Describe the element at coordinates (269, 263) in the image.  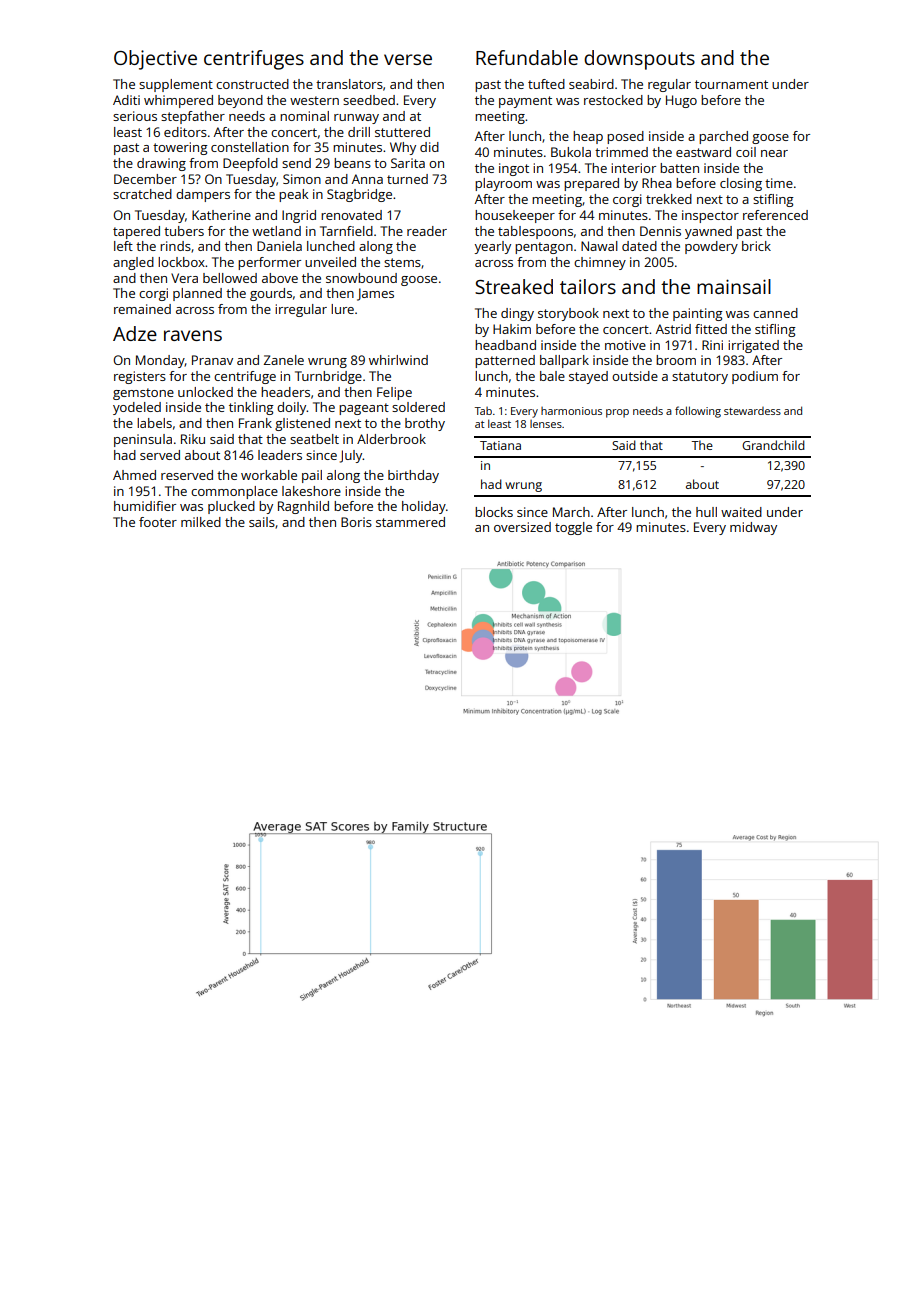
I see `performer` at that location.
